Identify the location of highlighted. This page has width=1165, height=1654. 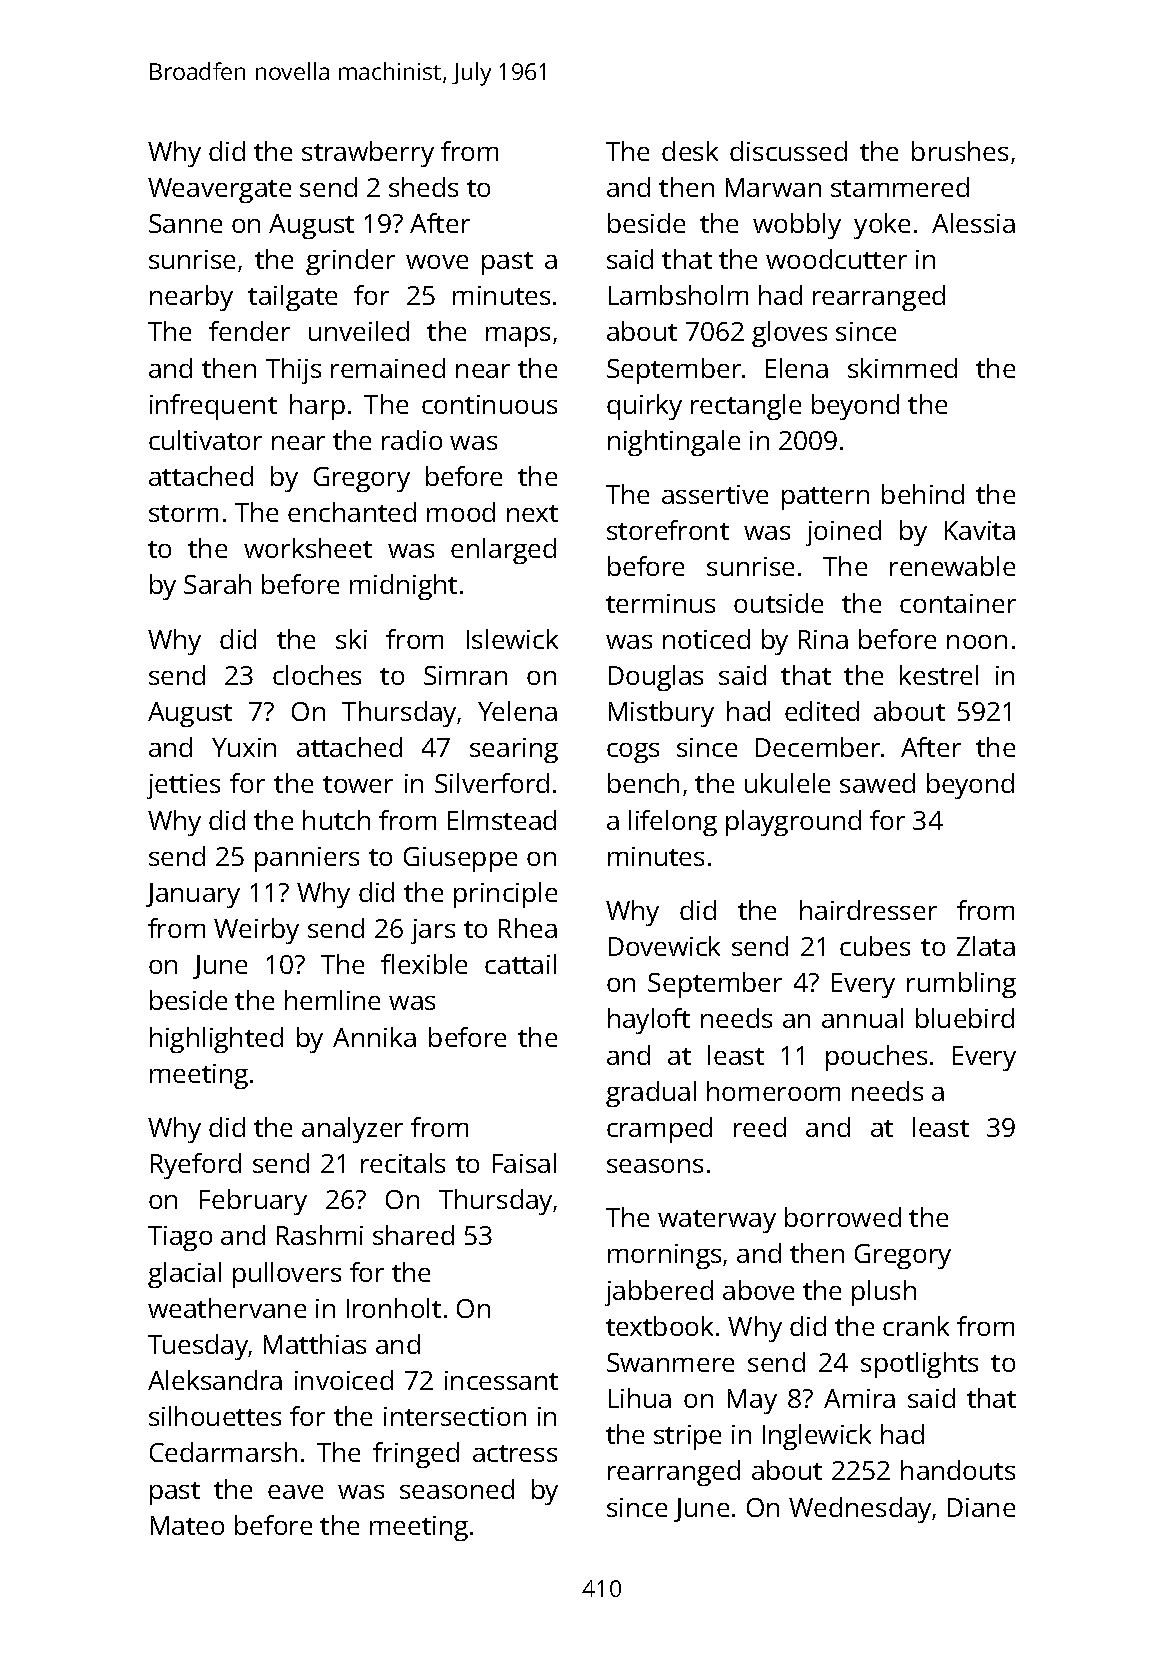
(216, 1040).
